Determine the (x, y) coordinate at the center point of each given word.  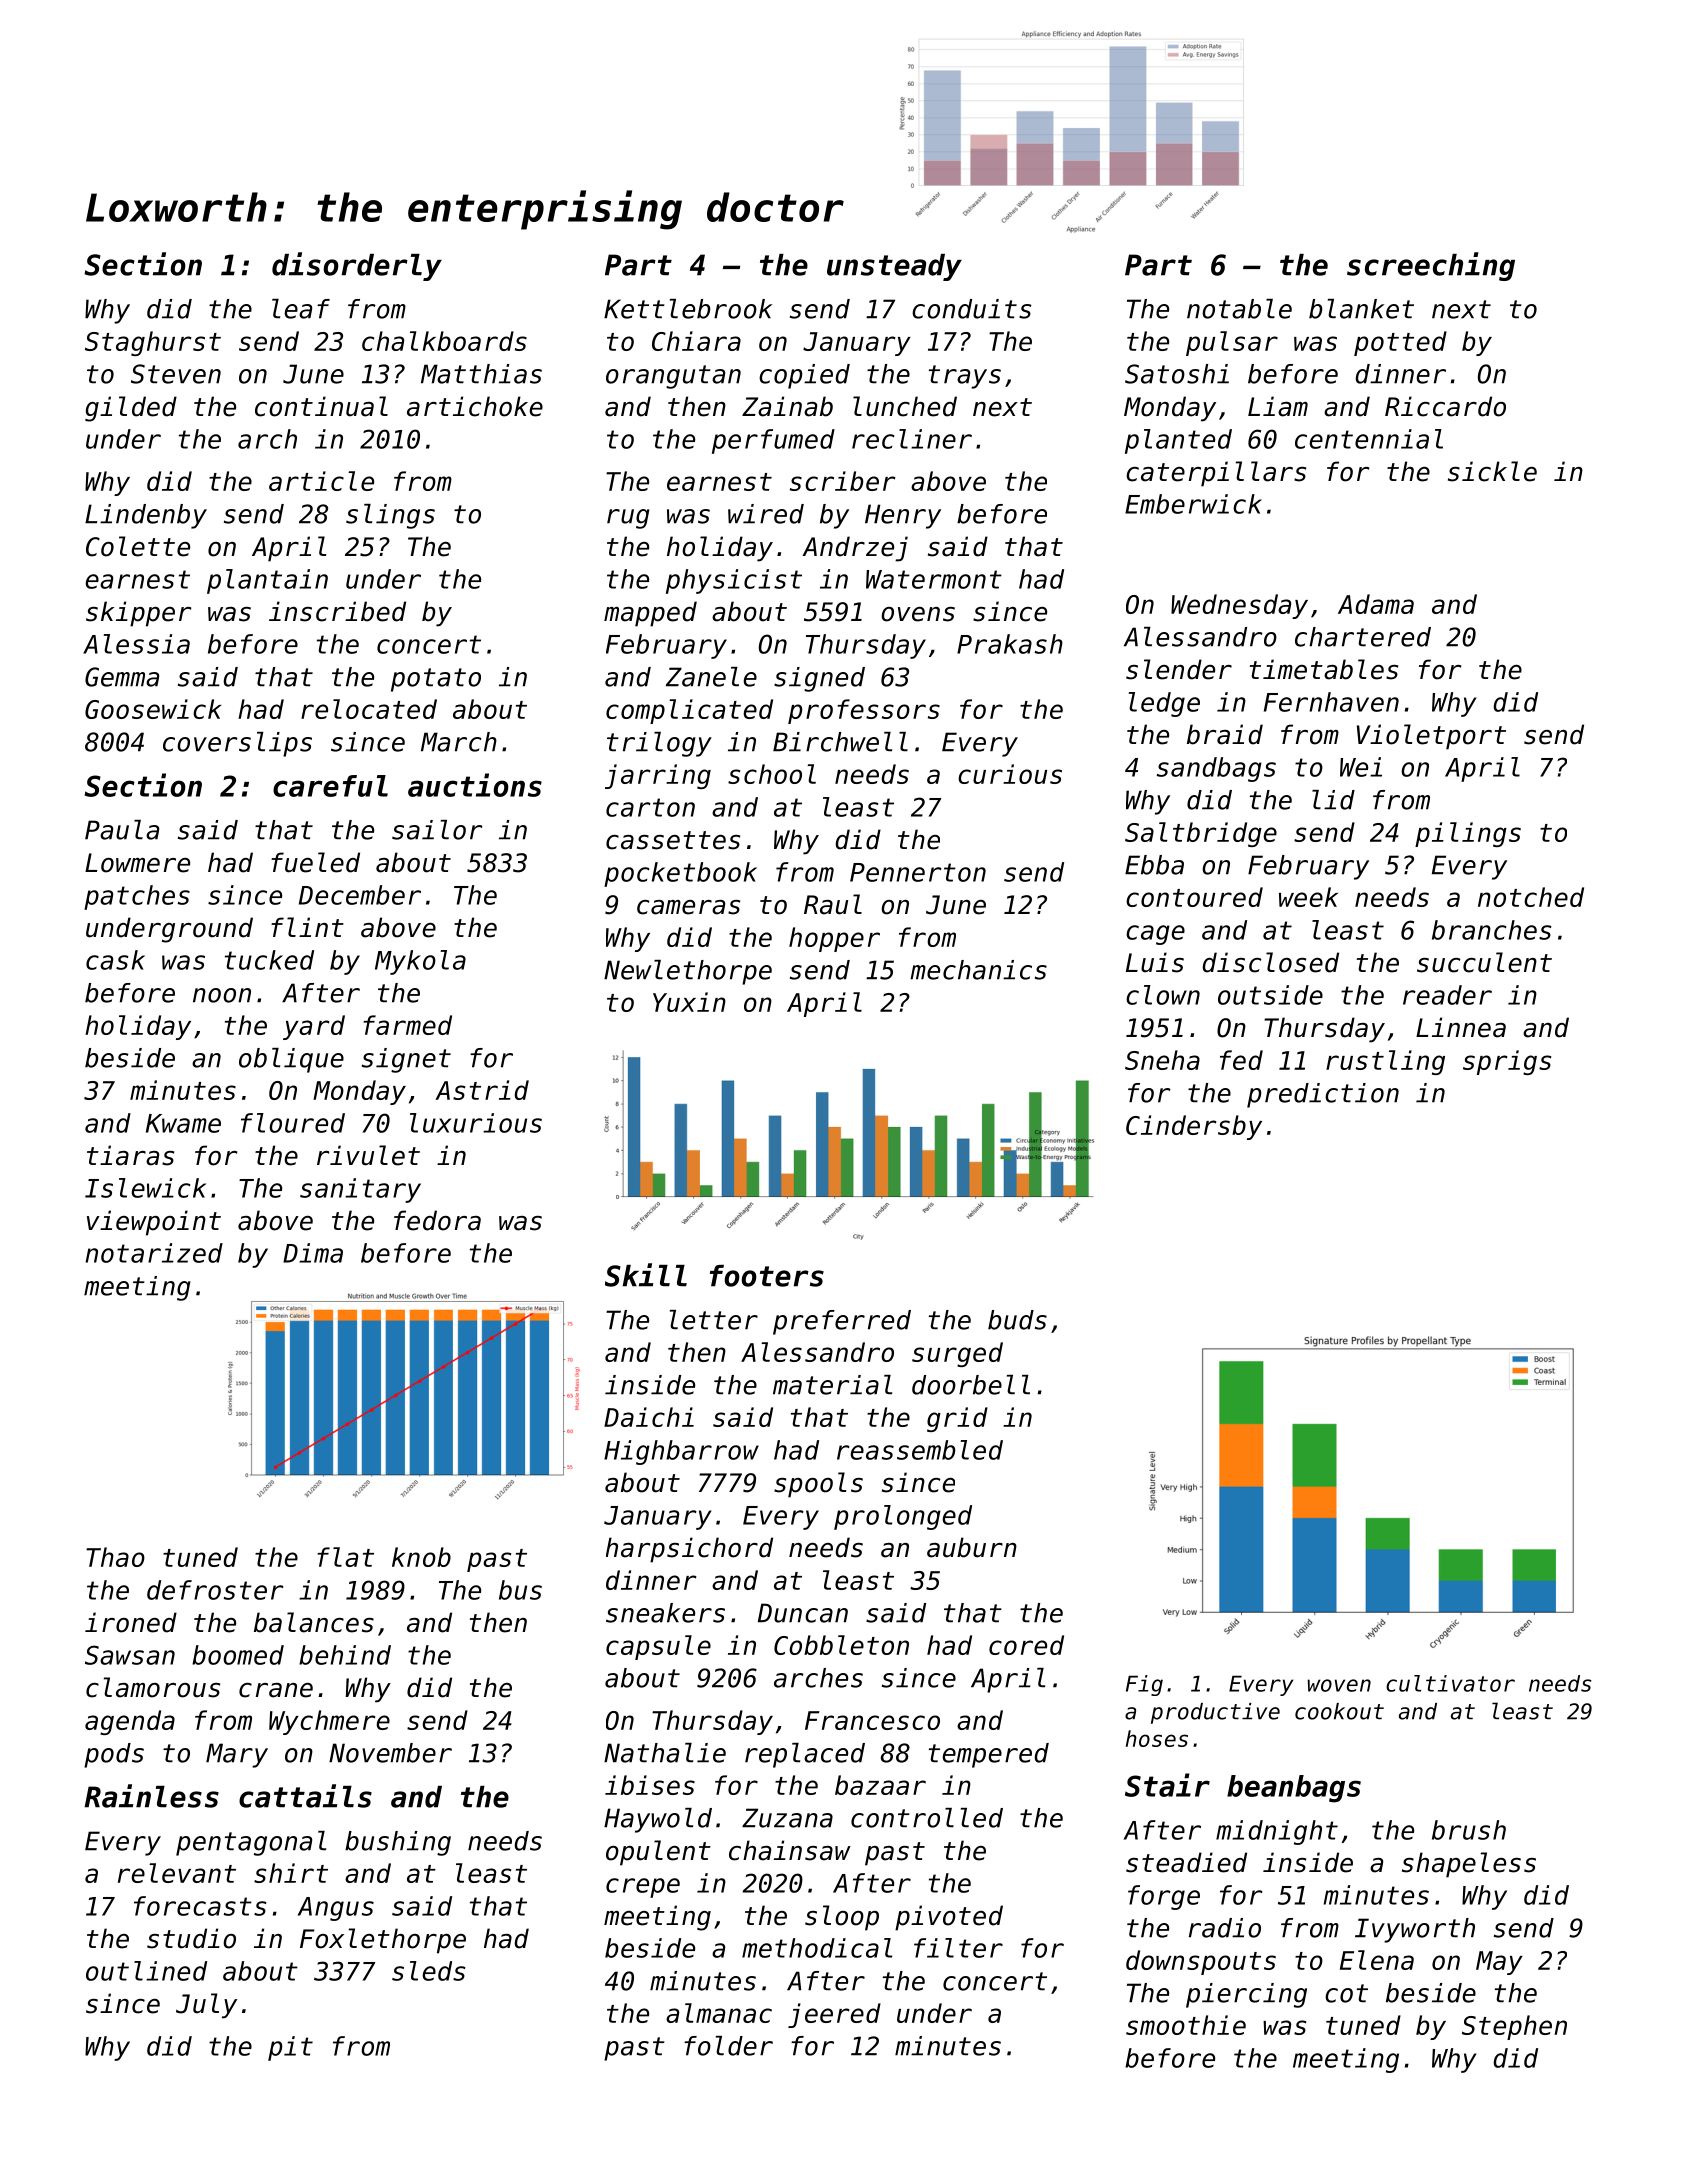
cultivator (1450, 1683)
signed (819, 679)
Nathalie (665, 1753)
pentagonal (251, 1843)
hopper (834, 939)
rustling (1385, 1062)
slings (390, 516)
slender (1179, 669)
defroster (215, 1590)
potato (436, 680)
